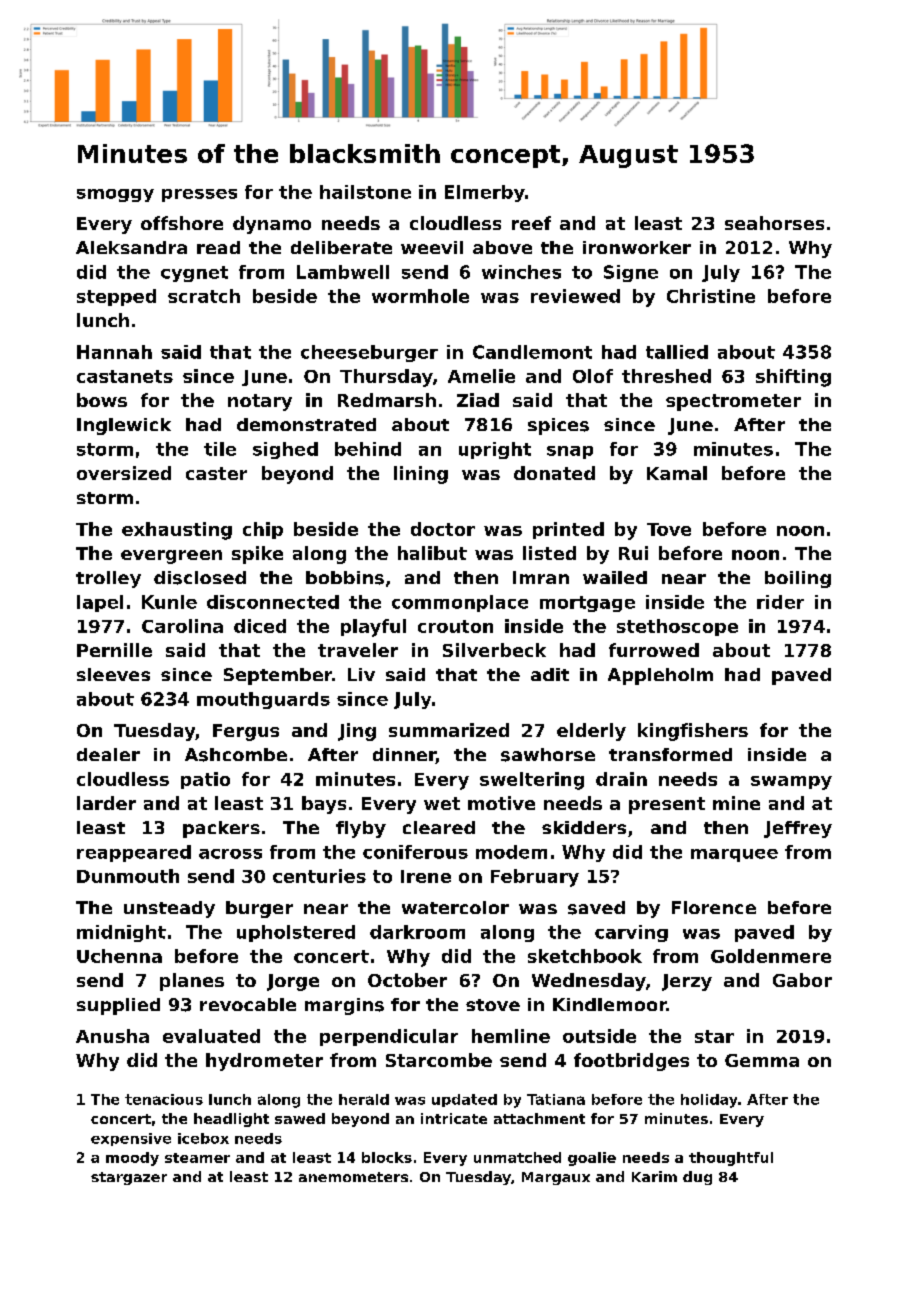  Describe the element at coordinates (736, 803) in the screenshot. I see `mine` at that location.
